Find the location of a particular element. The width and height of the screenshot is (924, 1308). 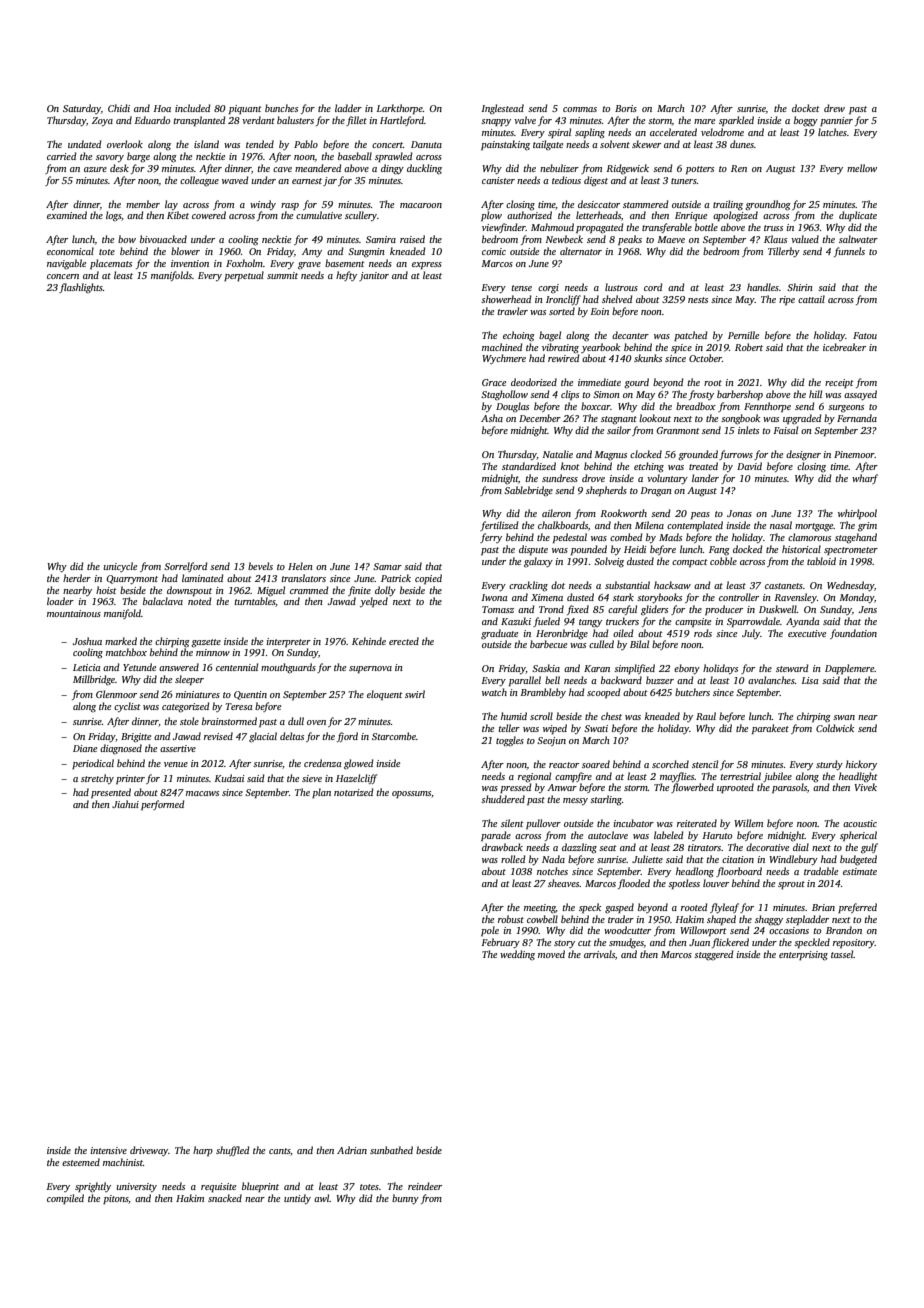

marked is located at coordinates (121, 641).
